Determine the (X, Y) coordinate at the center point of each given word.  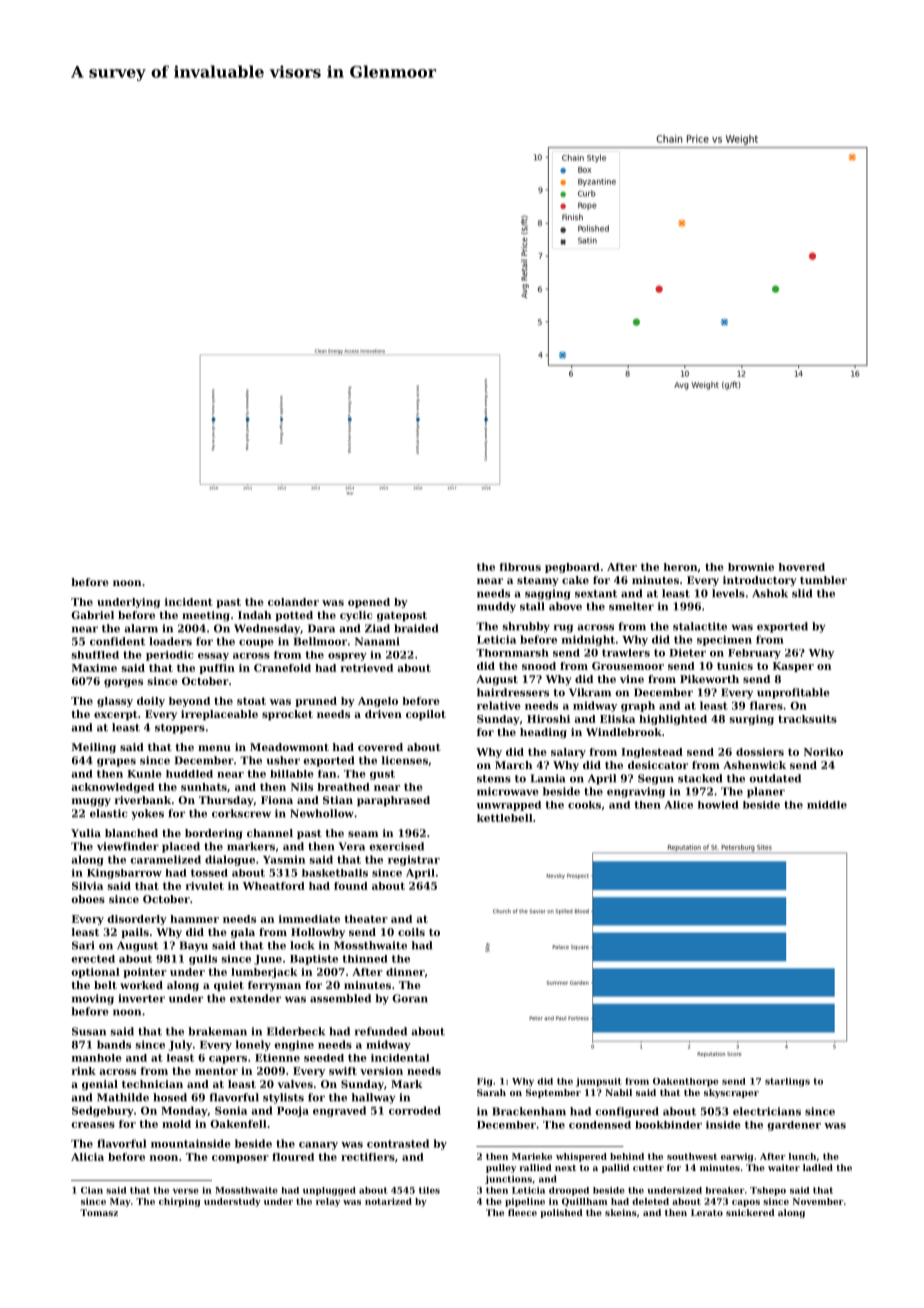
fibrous (520, 567)
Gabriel (92, 615)
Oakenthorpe (685, 1082)
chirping (180, 1202)
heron (680, 567)
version (381, 1071)
